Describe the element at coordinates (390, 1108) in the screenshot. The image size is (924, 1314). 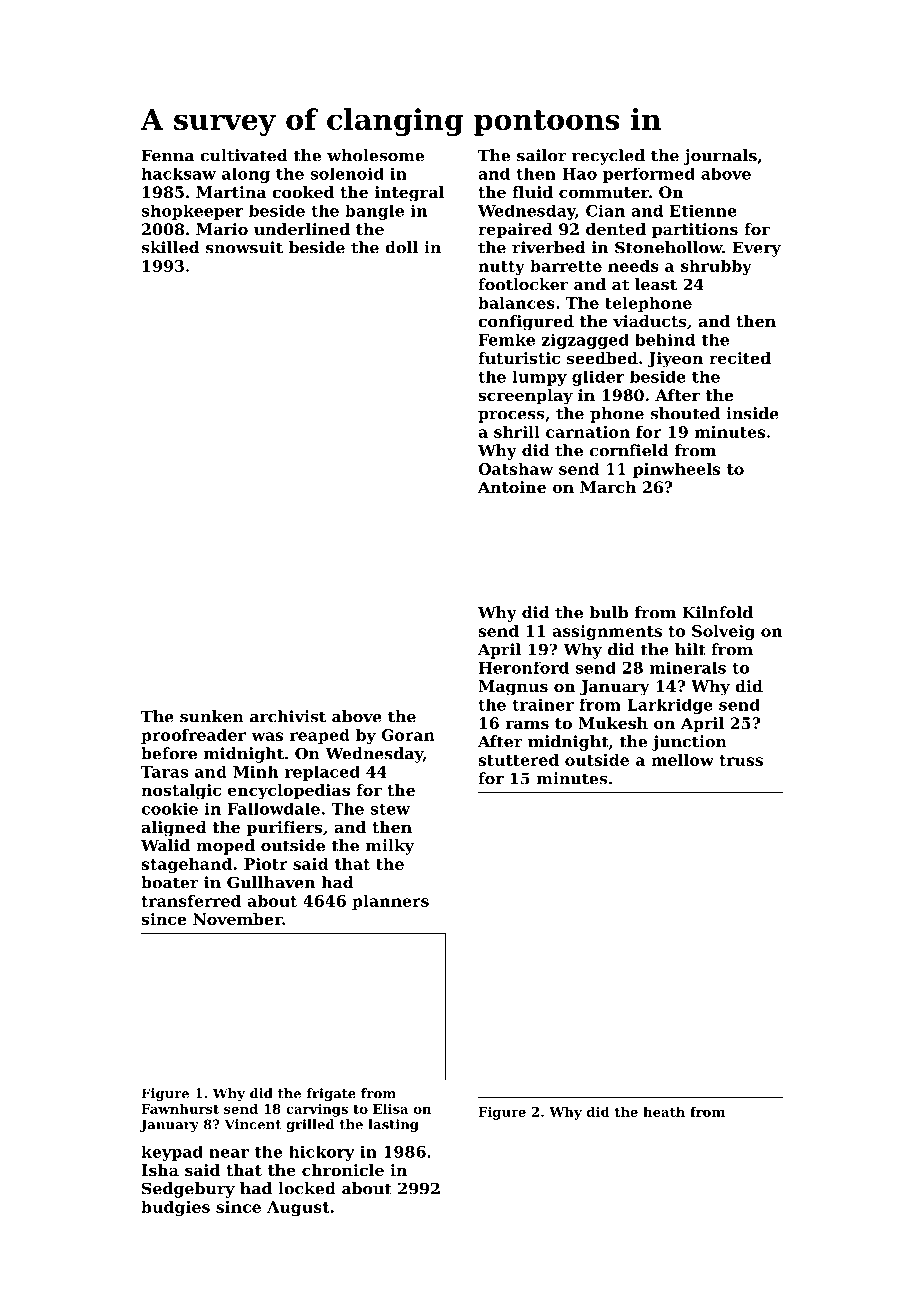
I see `Elisa` at that location.
